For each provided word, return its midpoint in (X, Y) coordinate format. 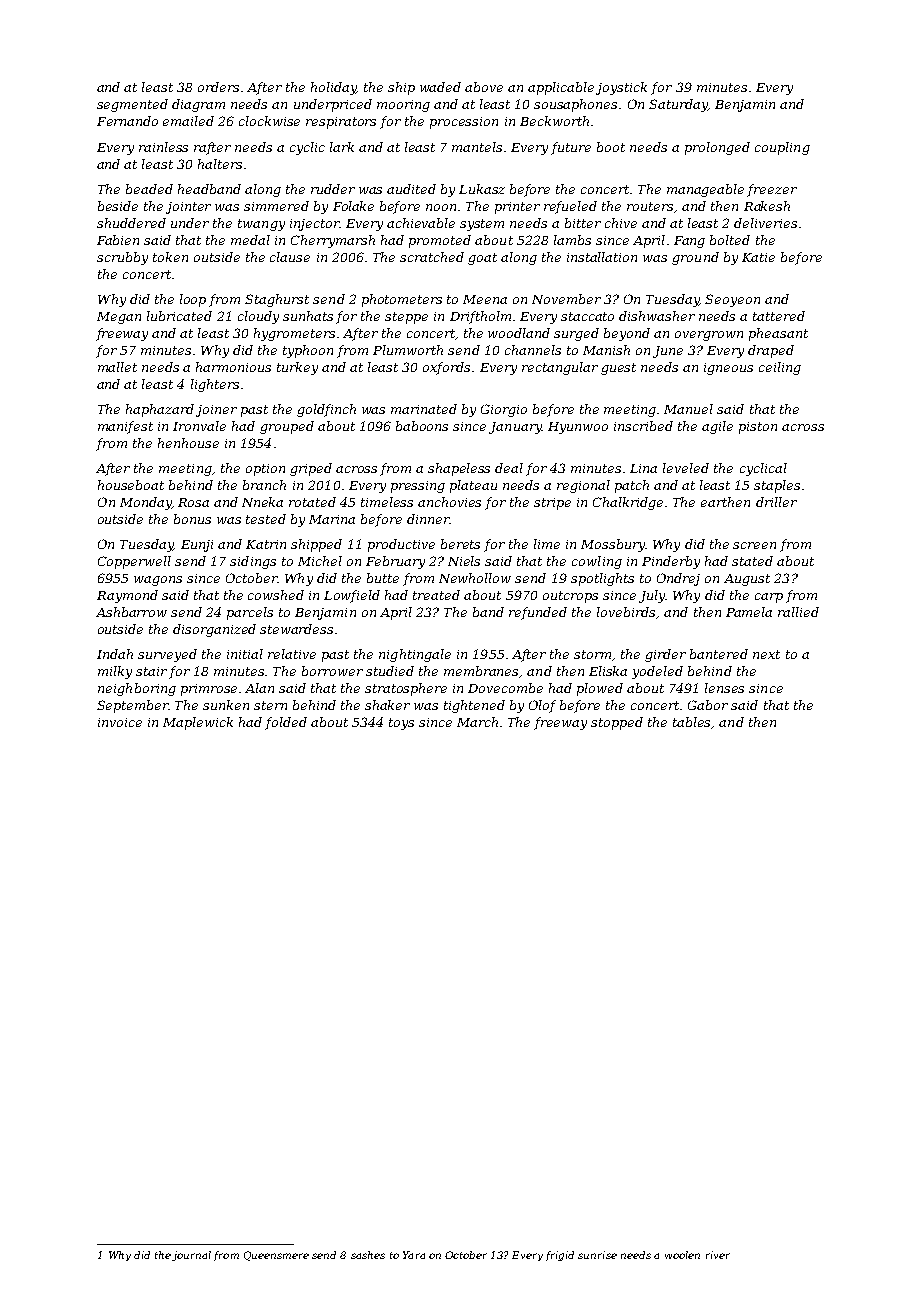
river (718, 1255)
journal (191, 1256)
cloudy (258, 317)
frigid (560, 1256)
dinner (428, 519)
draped (771, 351)
